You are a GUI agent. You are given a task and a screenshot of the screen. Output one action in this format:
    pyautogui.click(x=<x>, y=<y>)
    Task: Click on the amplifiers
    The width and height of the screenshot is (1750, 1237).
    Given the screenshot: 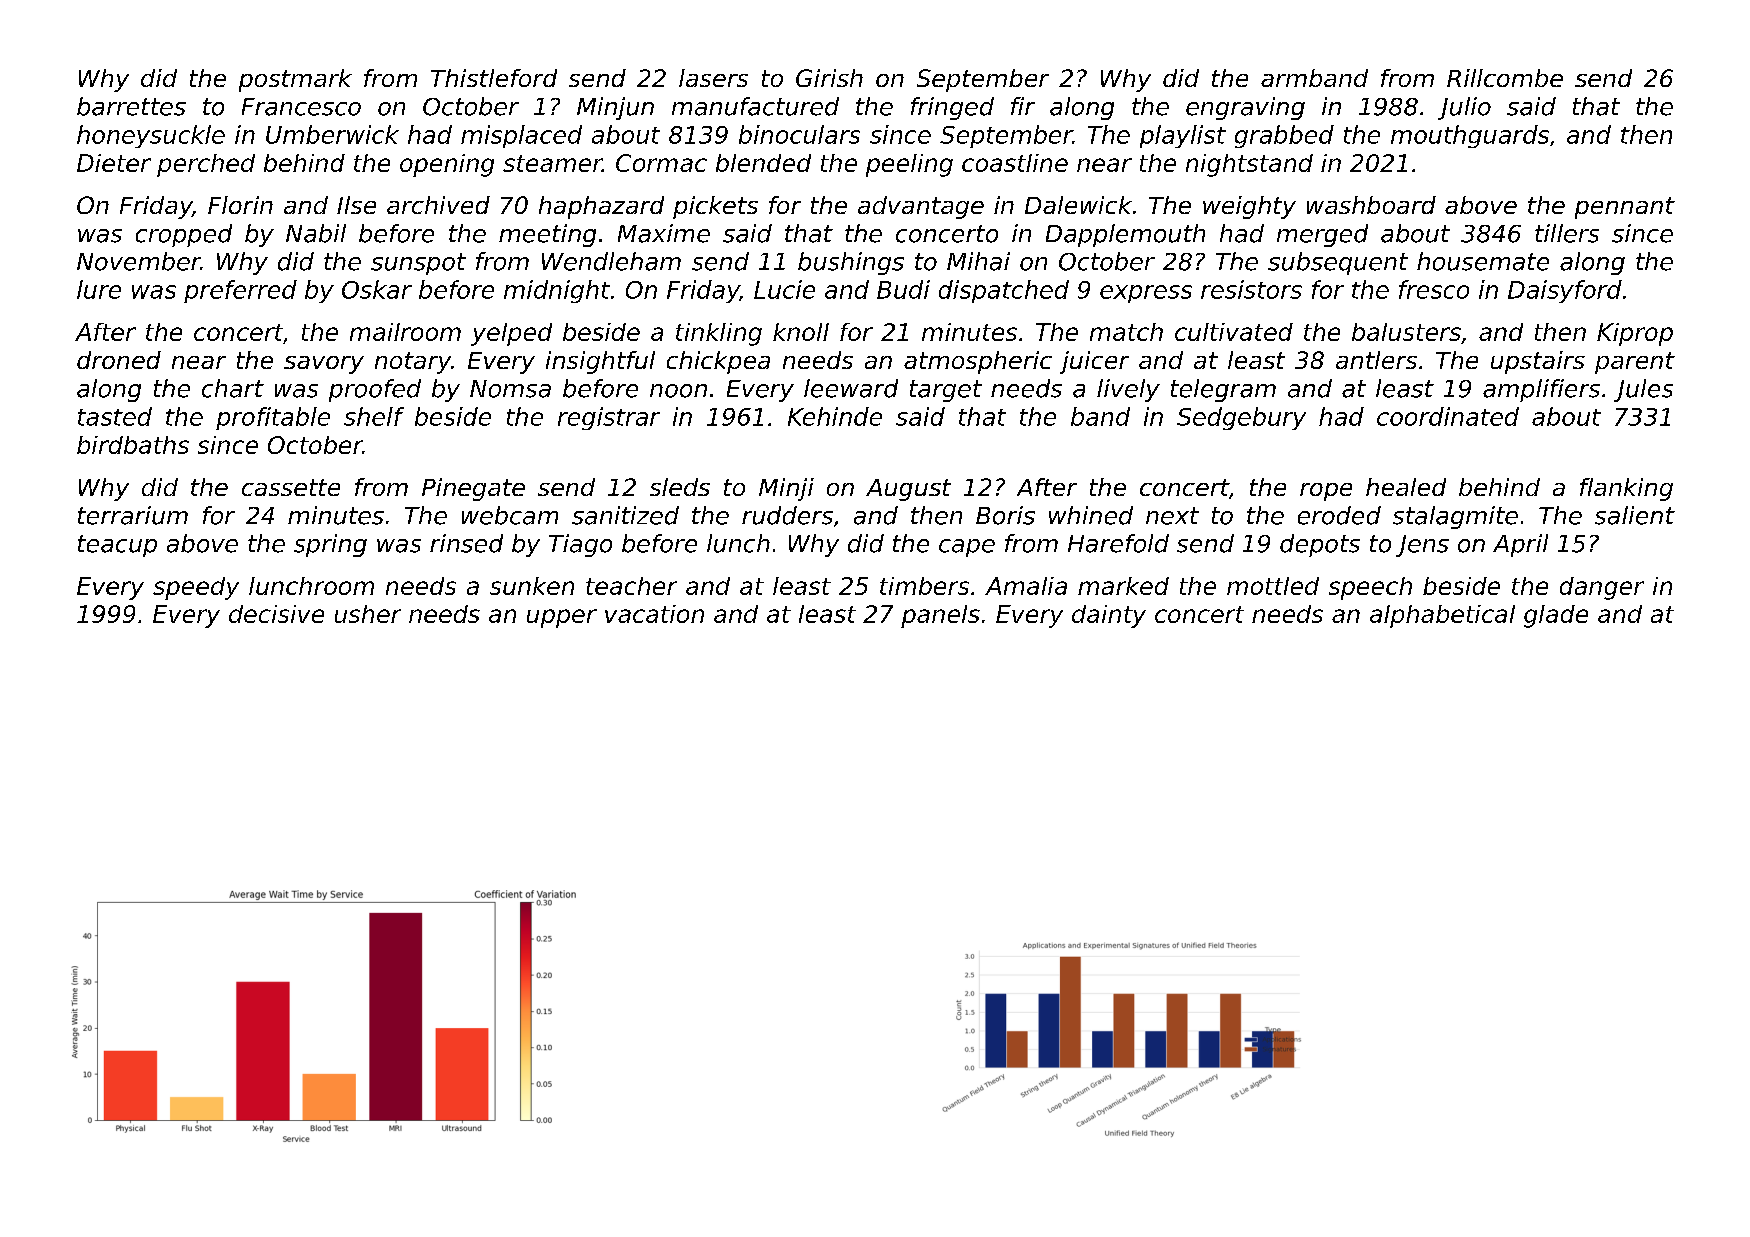 What is the action you would take?
    pyautogui.click(x=1541, y=390)
